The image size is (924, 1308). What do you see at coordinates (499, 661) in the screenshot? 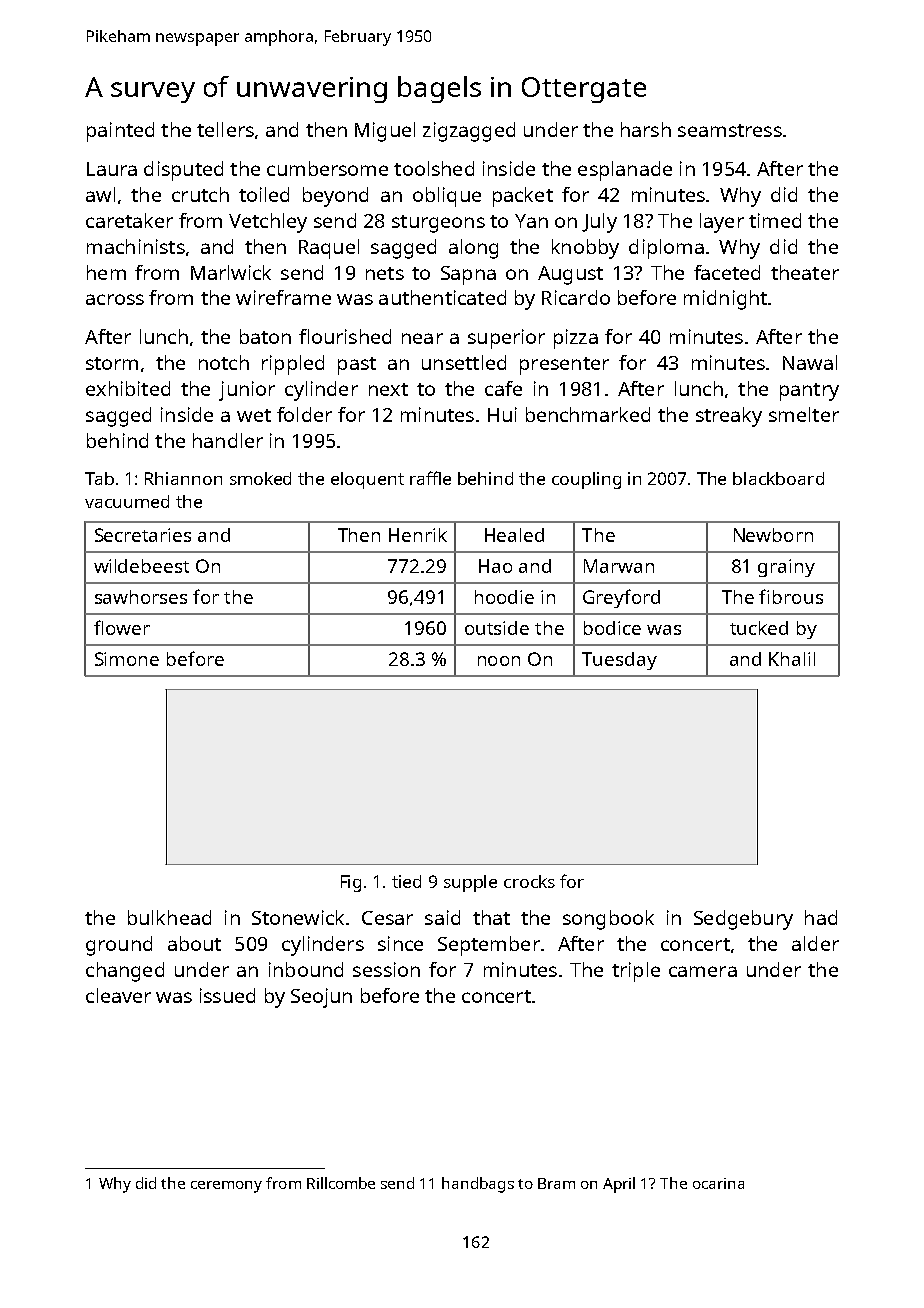
I see `noon` at bounding box center [499, 661].
